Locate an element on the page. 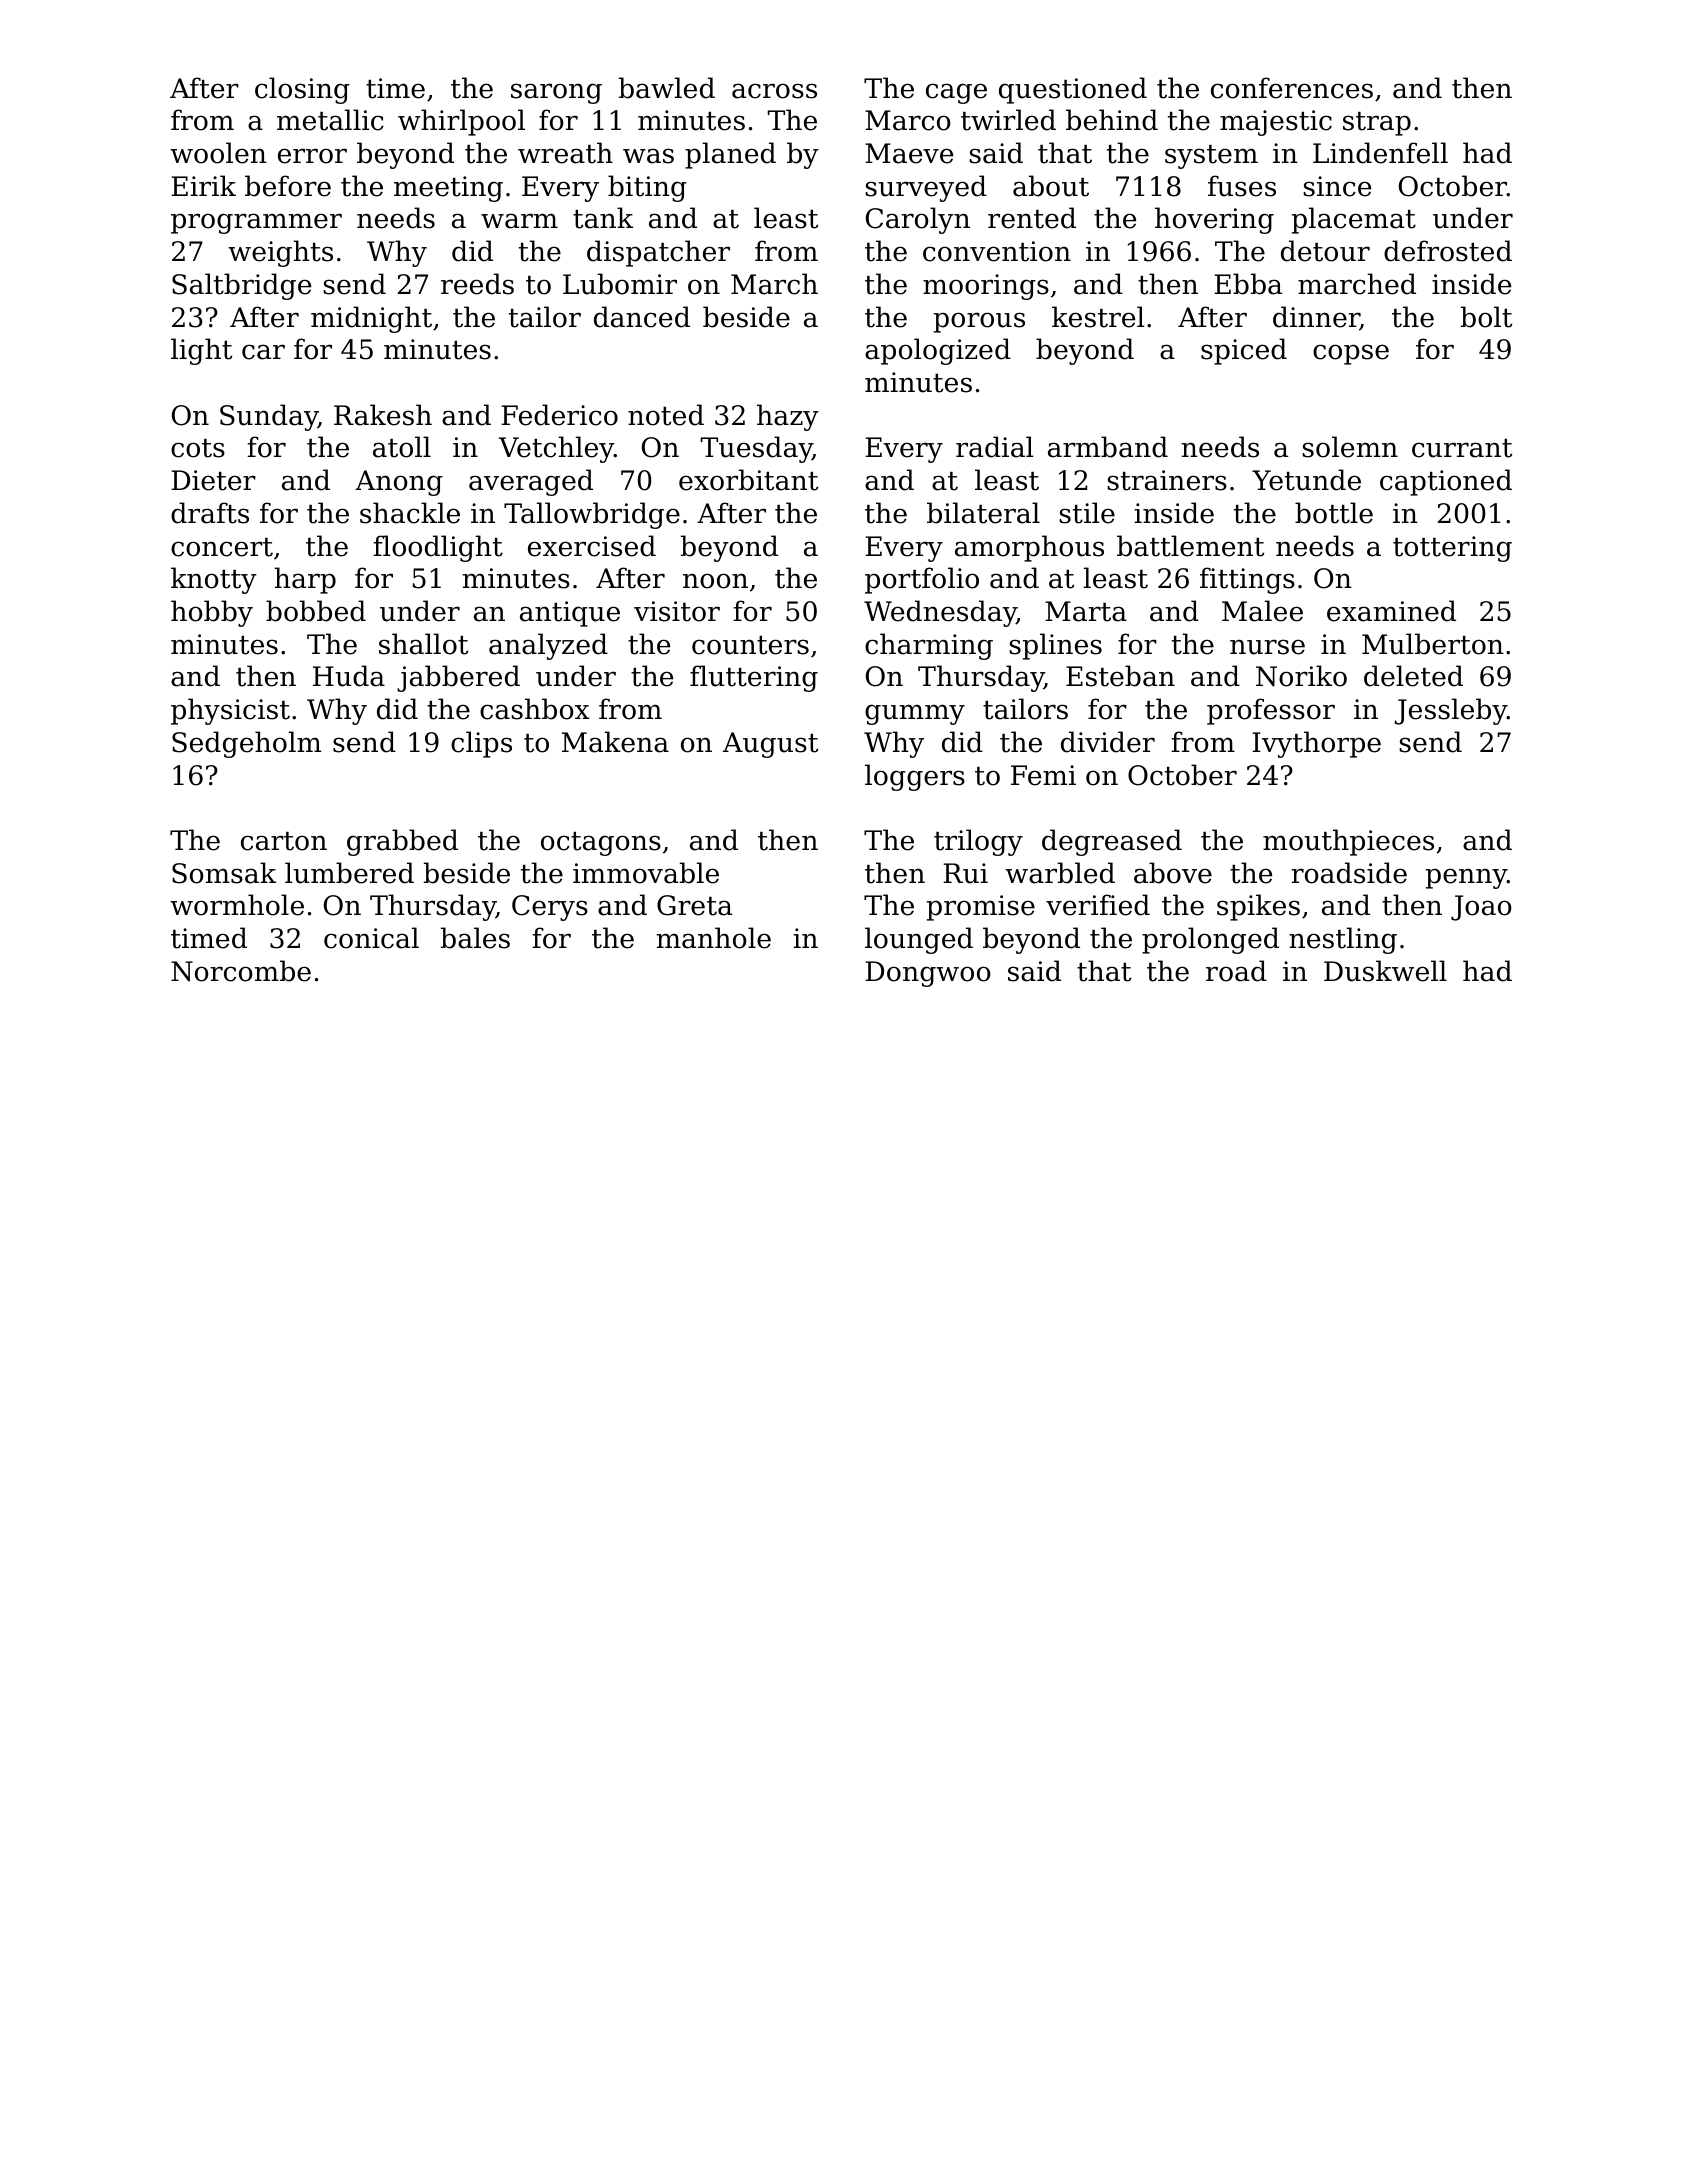 This page has height=2178, width=1683. across is located at coordinates (774, 91).
